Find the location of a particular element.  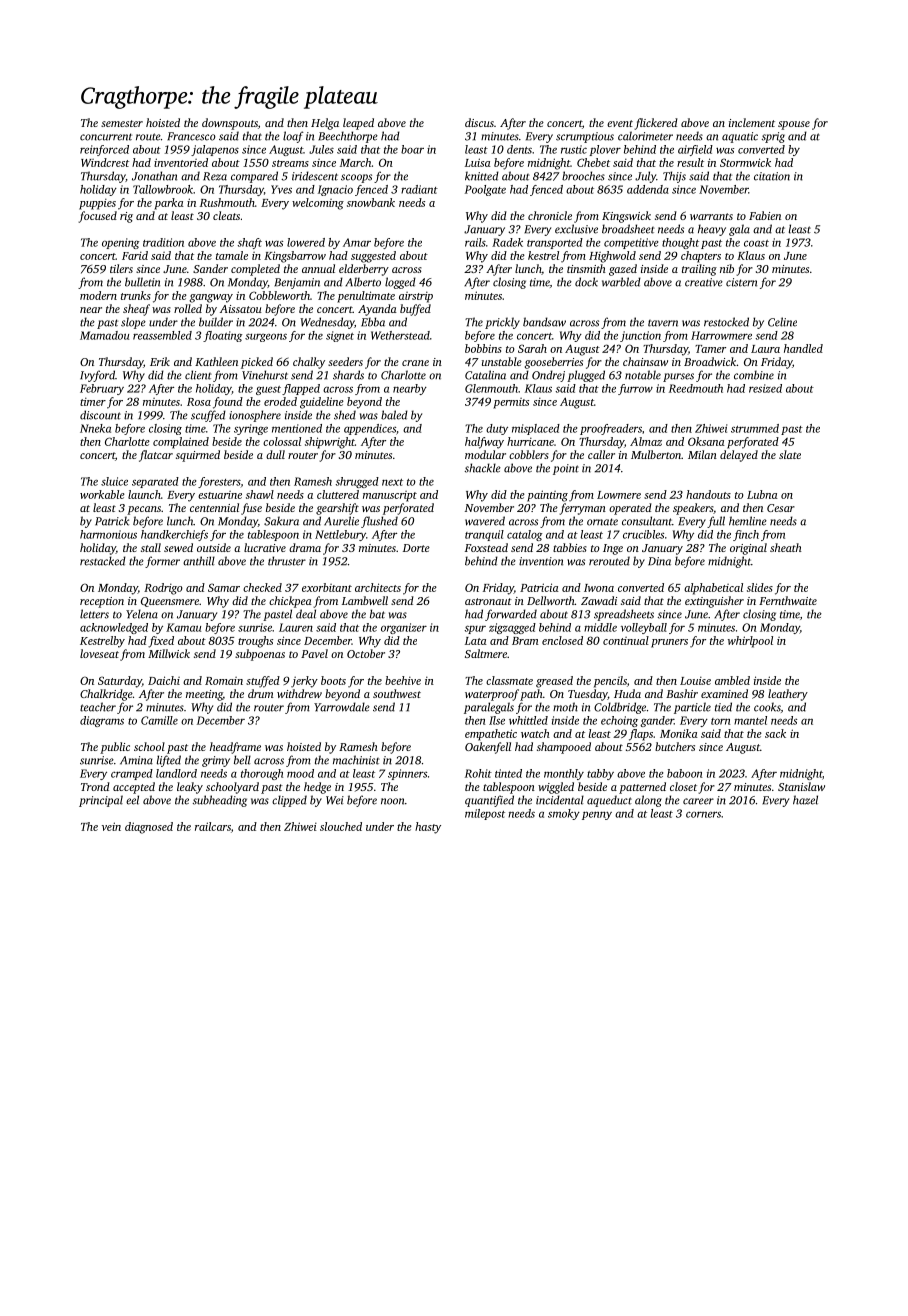

dull is located at coordinates (275, 454).
